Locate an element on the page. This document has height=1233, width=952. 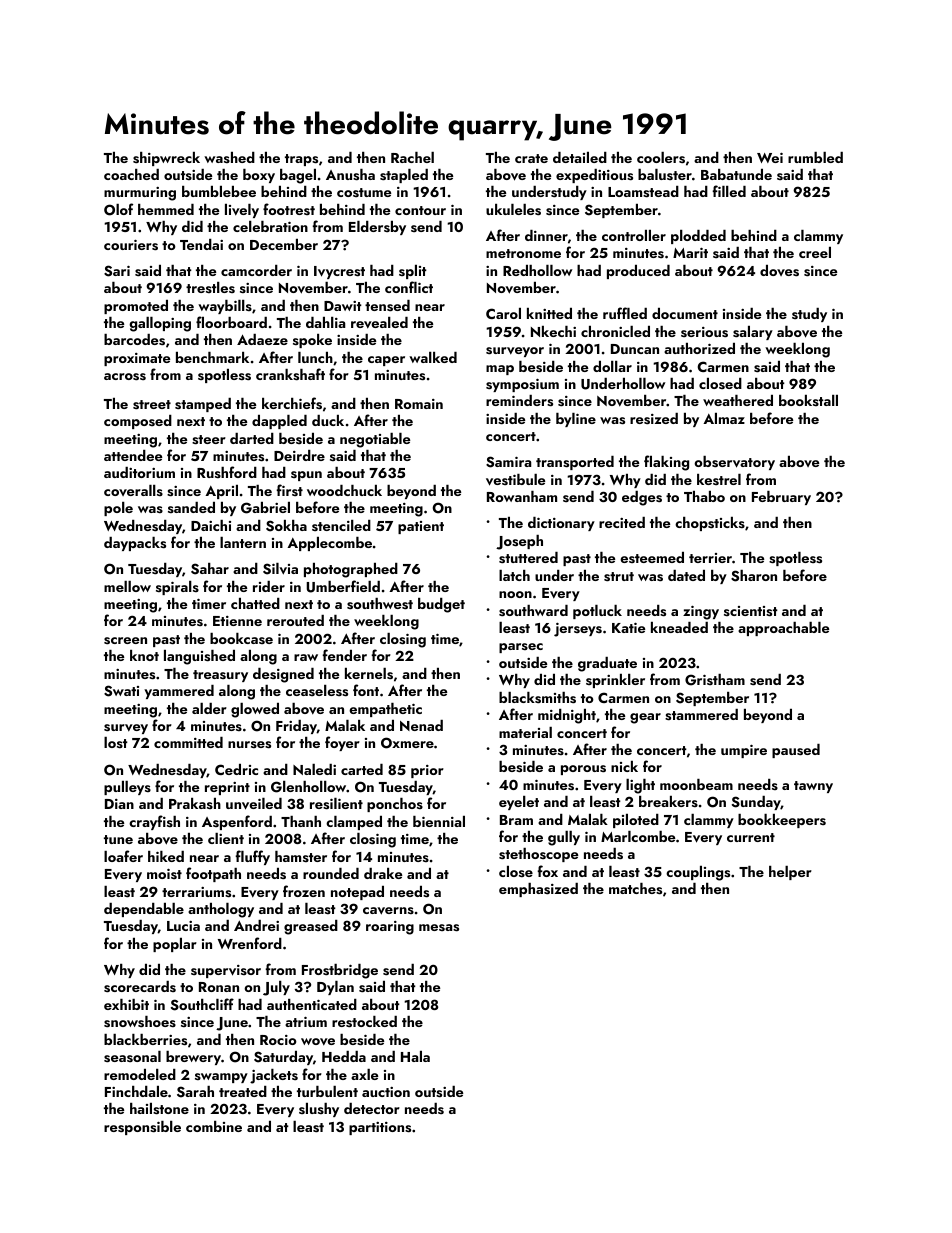
partitions is located at coordinates (380, 1128).
